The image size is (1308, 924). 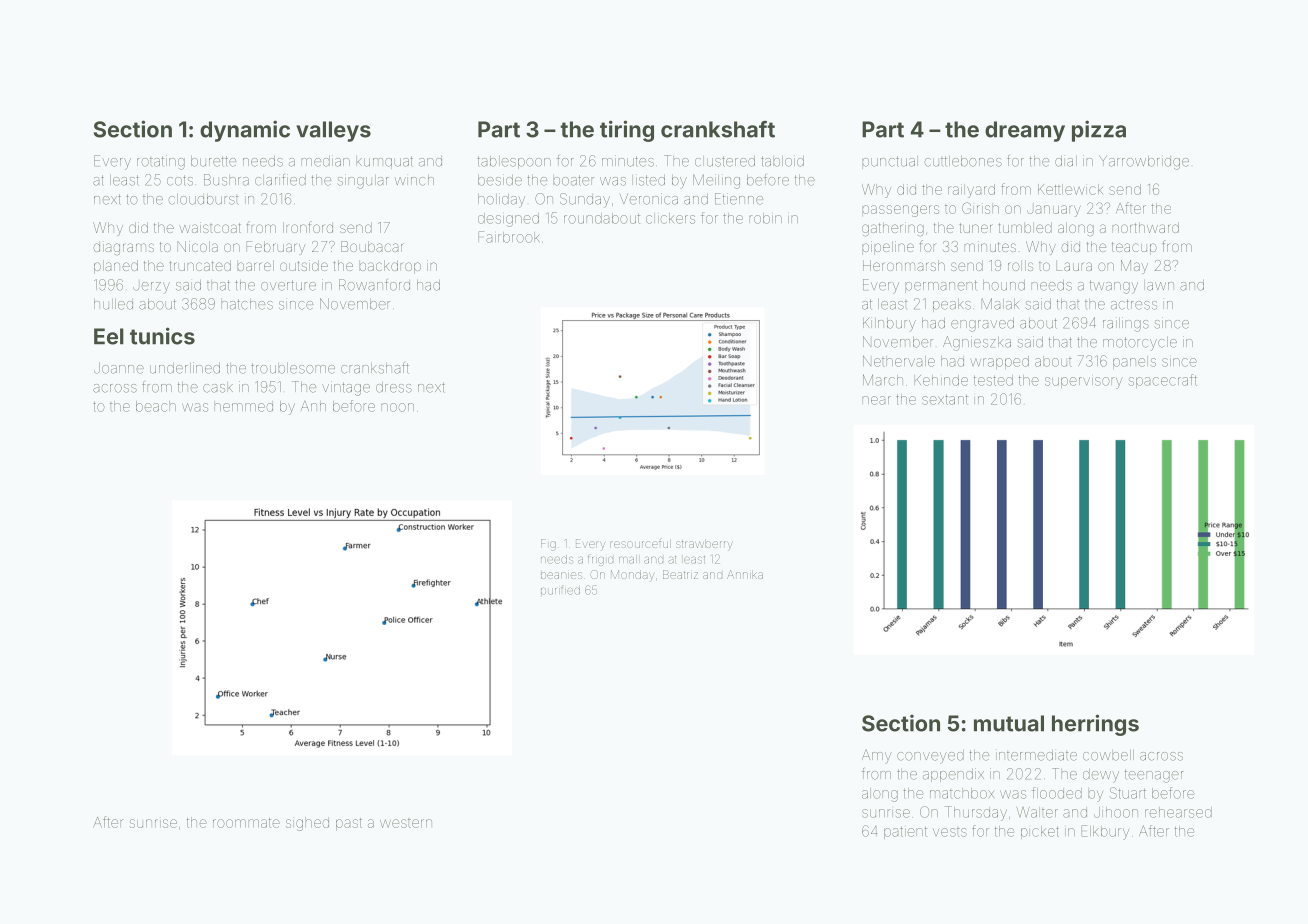 What do you see at coordinates (245, 131) in the screenshot?
I see `dynamic` at bounding box center [245, 131].
